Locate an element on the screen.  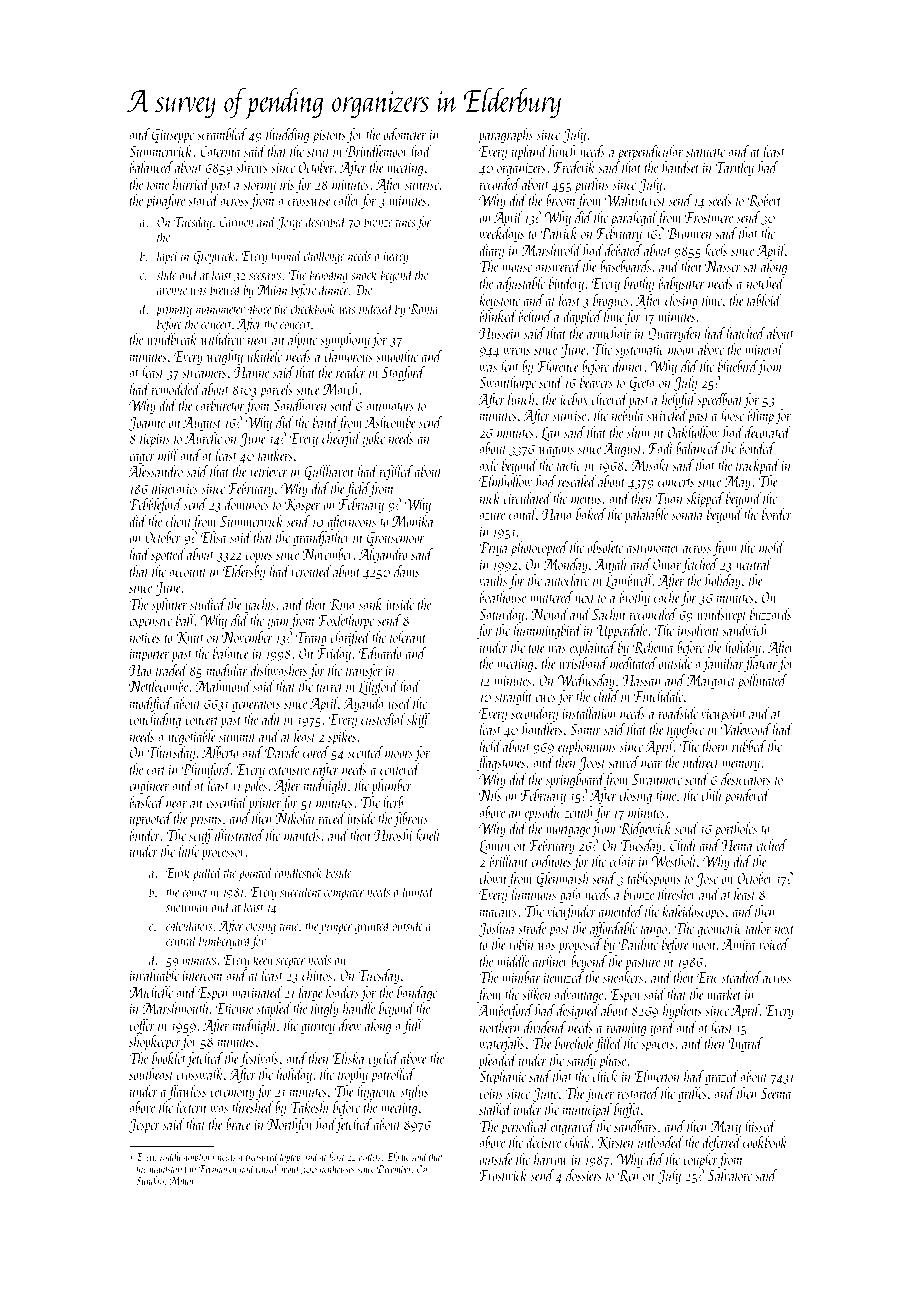
knelt is located at coordinates (428, 835).
